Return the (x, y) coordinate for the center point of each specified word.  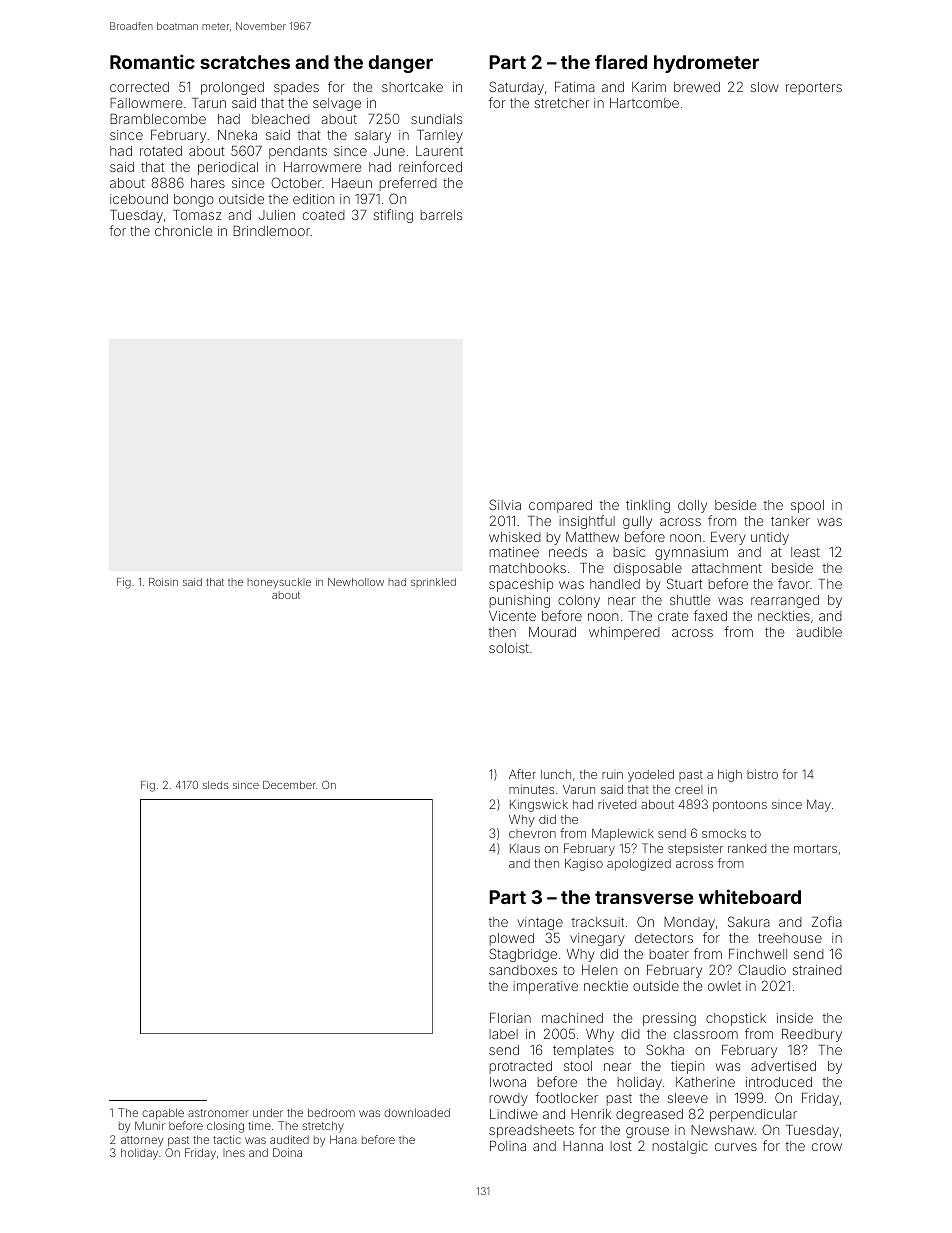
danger (400, 64)
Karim (649, 87)
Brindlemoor (271, 231)
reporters (814, 88)
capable (163, 1113)
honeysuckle (279, 583)
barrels (441, 215)
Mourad (552, 632)
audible (819, 632)
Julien (276, 215)
